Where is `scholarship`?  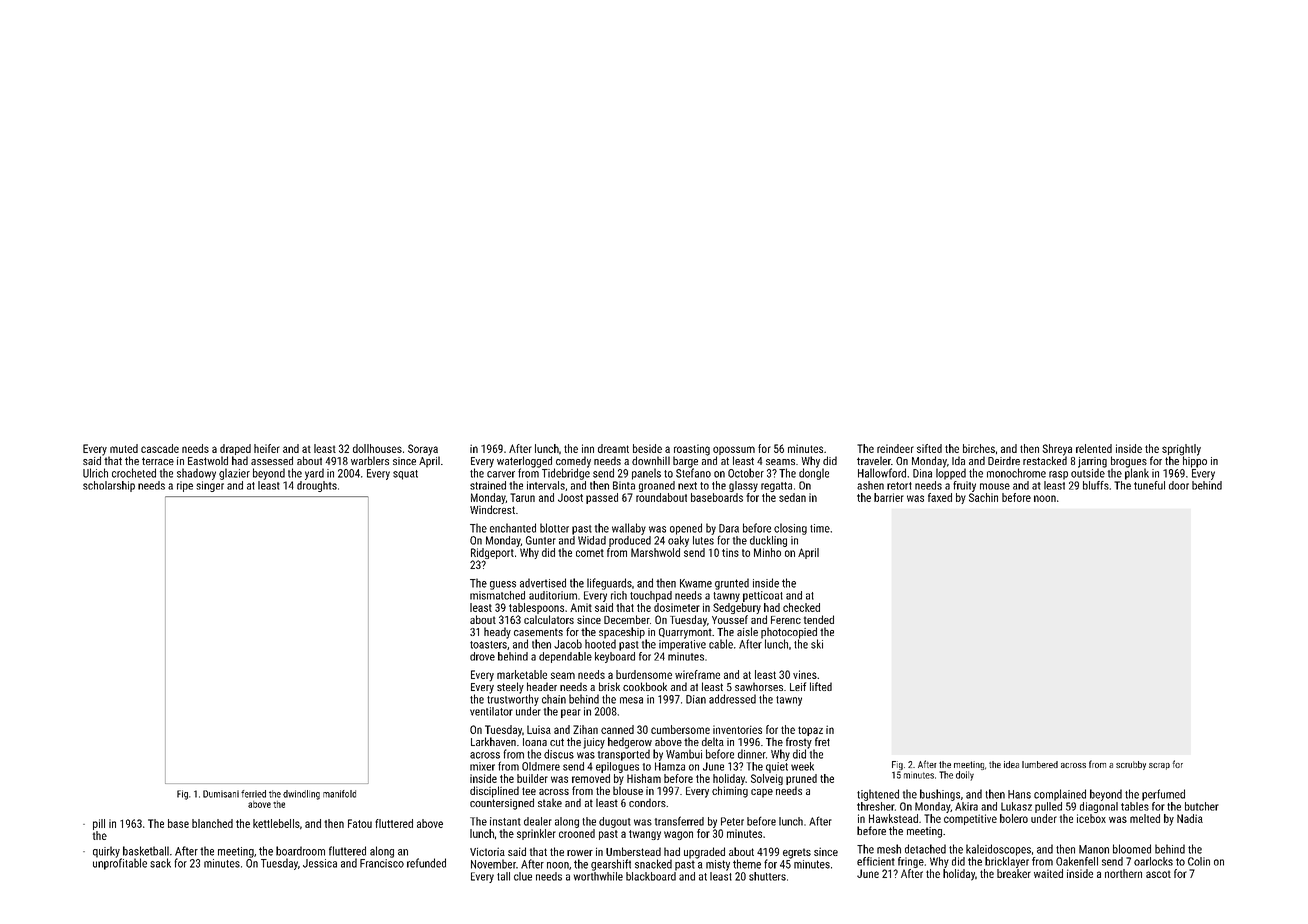
scholarship is located at coordinates (109, 486).
